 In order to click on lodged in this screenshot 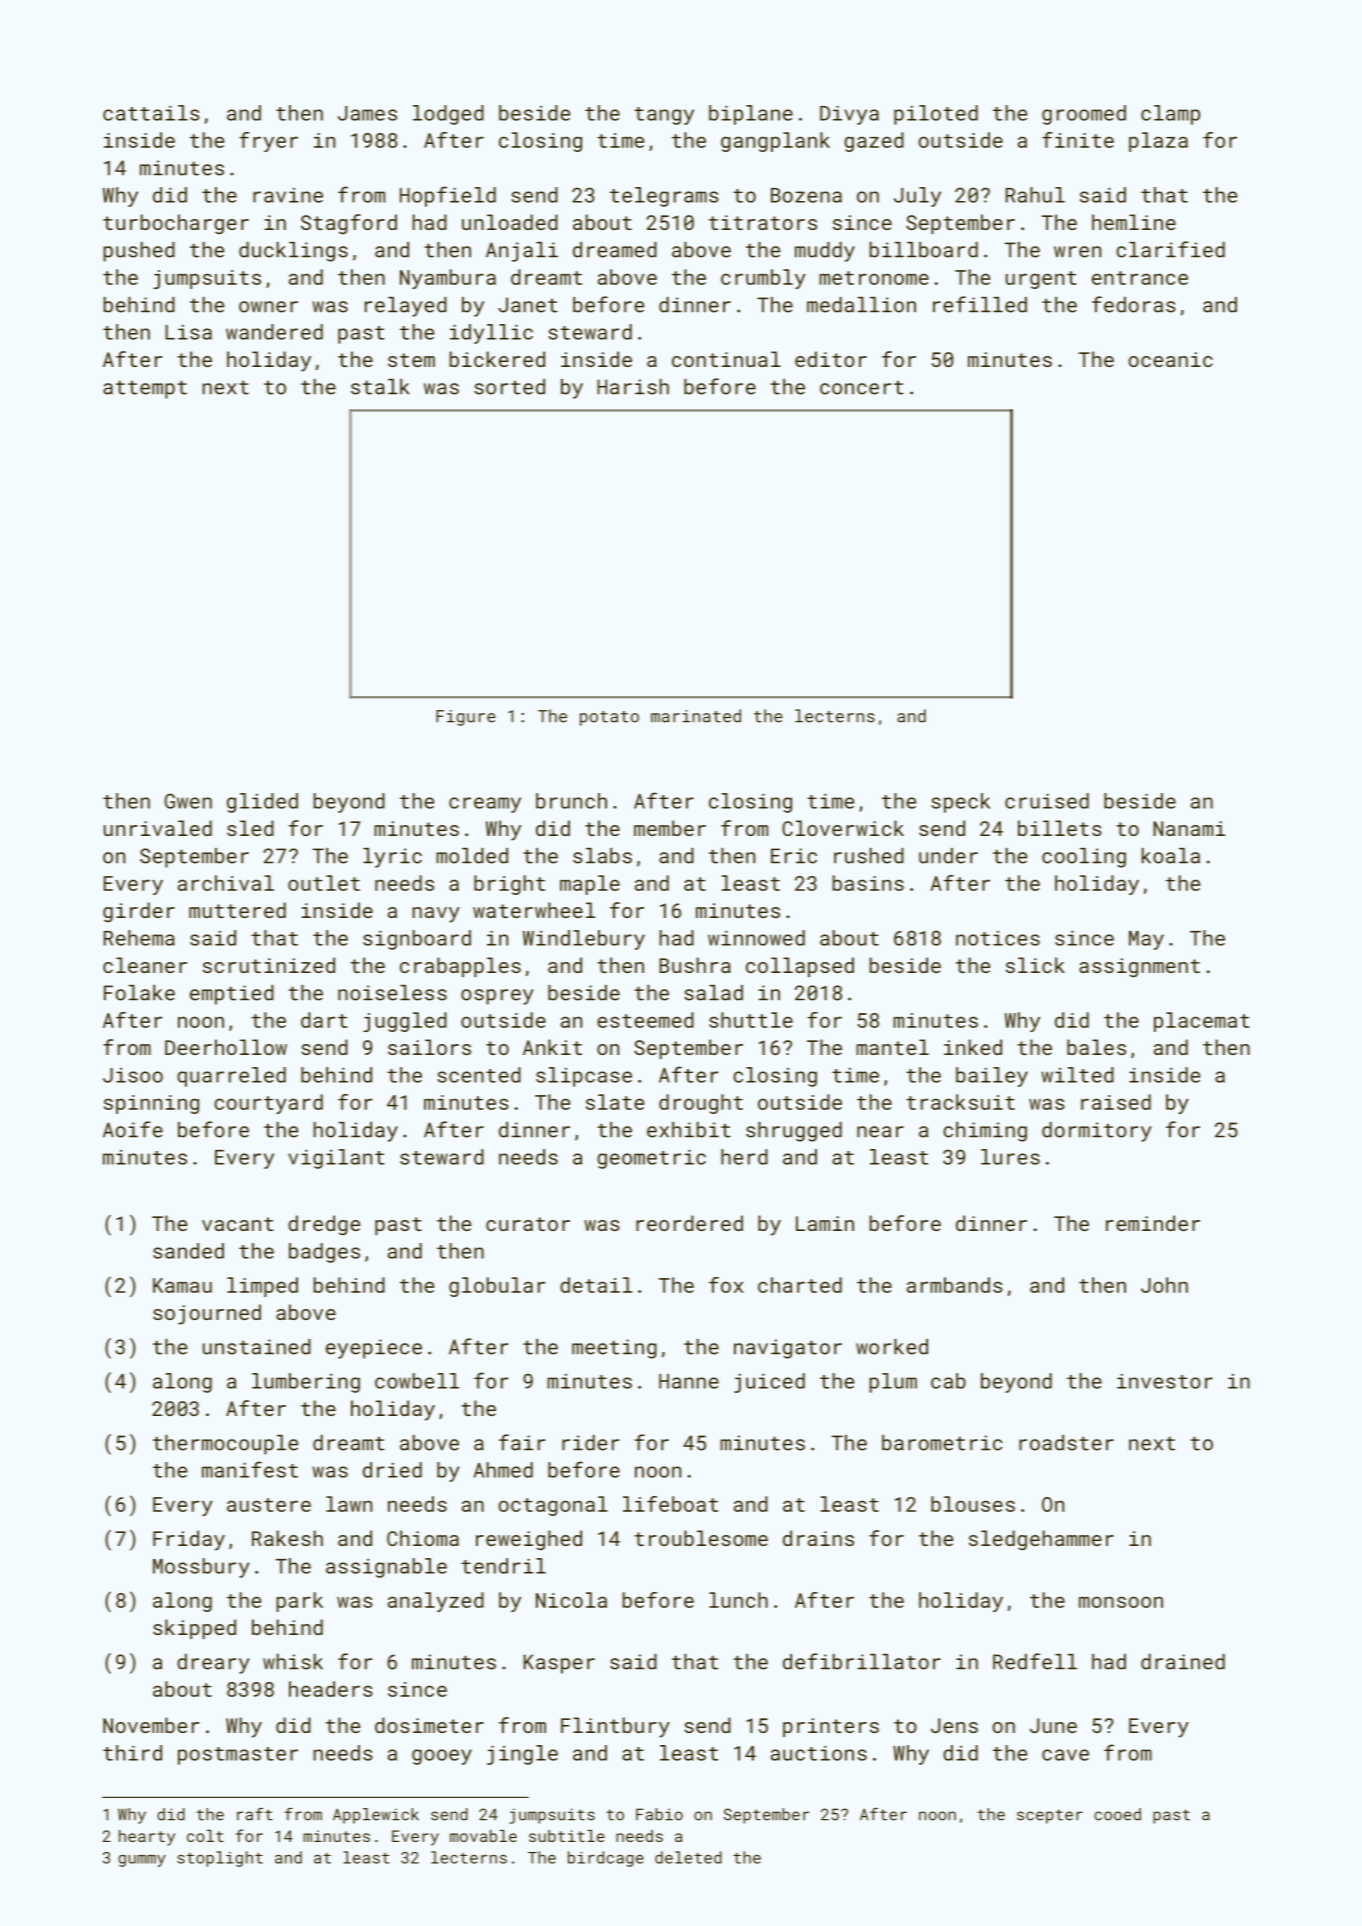, I will do `click(448, 115)`.
